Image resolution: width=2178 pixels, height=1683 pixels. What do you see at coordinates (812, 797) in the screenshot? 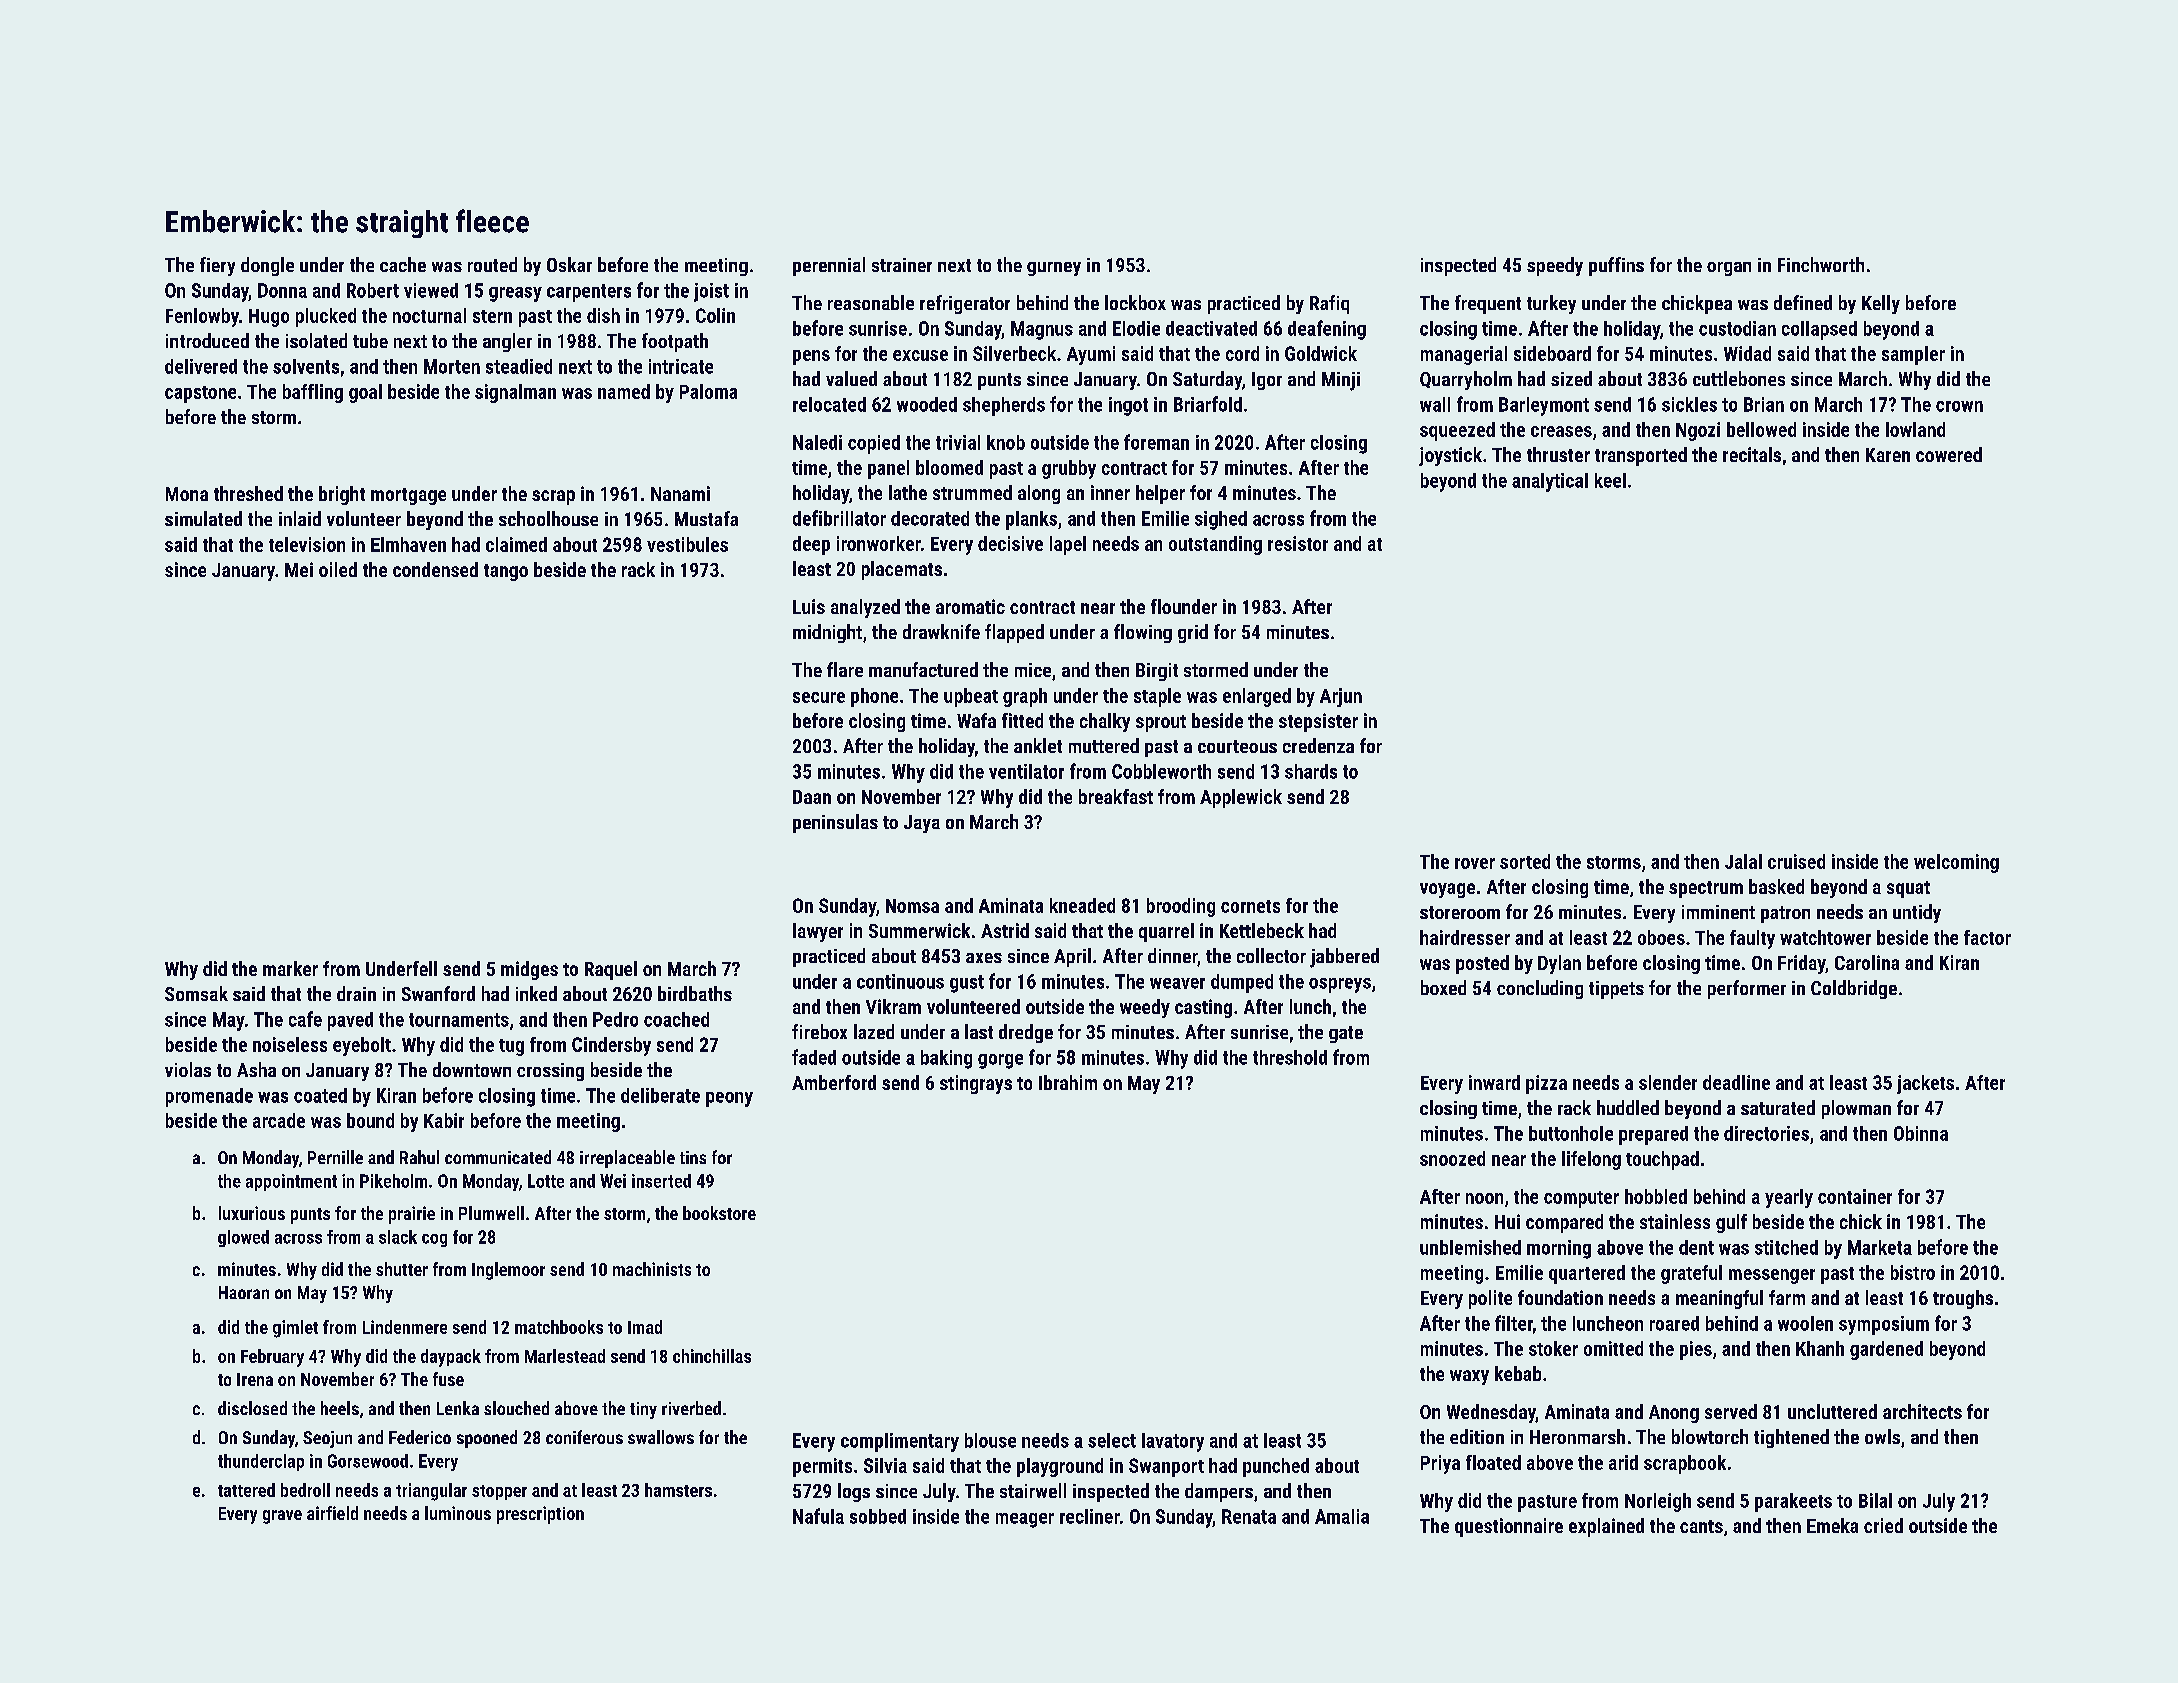
I see `Daan` at bounding box center [812, 797].
